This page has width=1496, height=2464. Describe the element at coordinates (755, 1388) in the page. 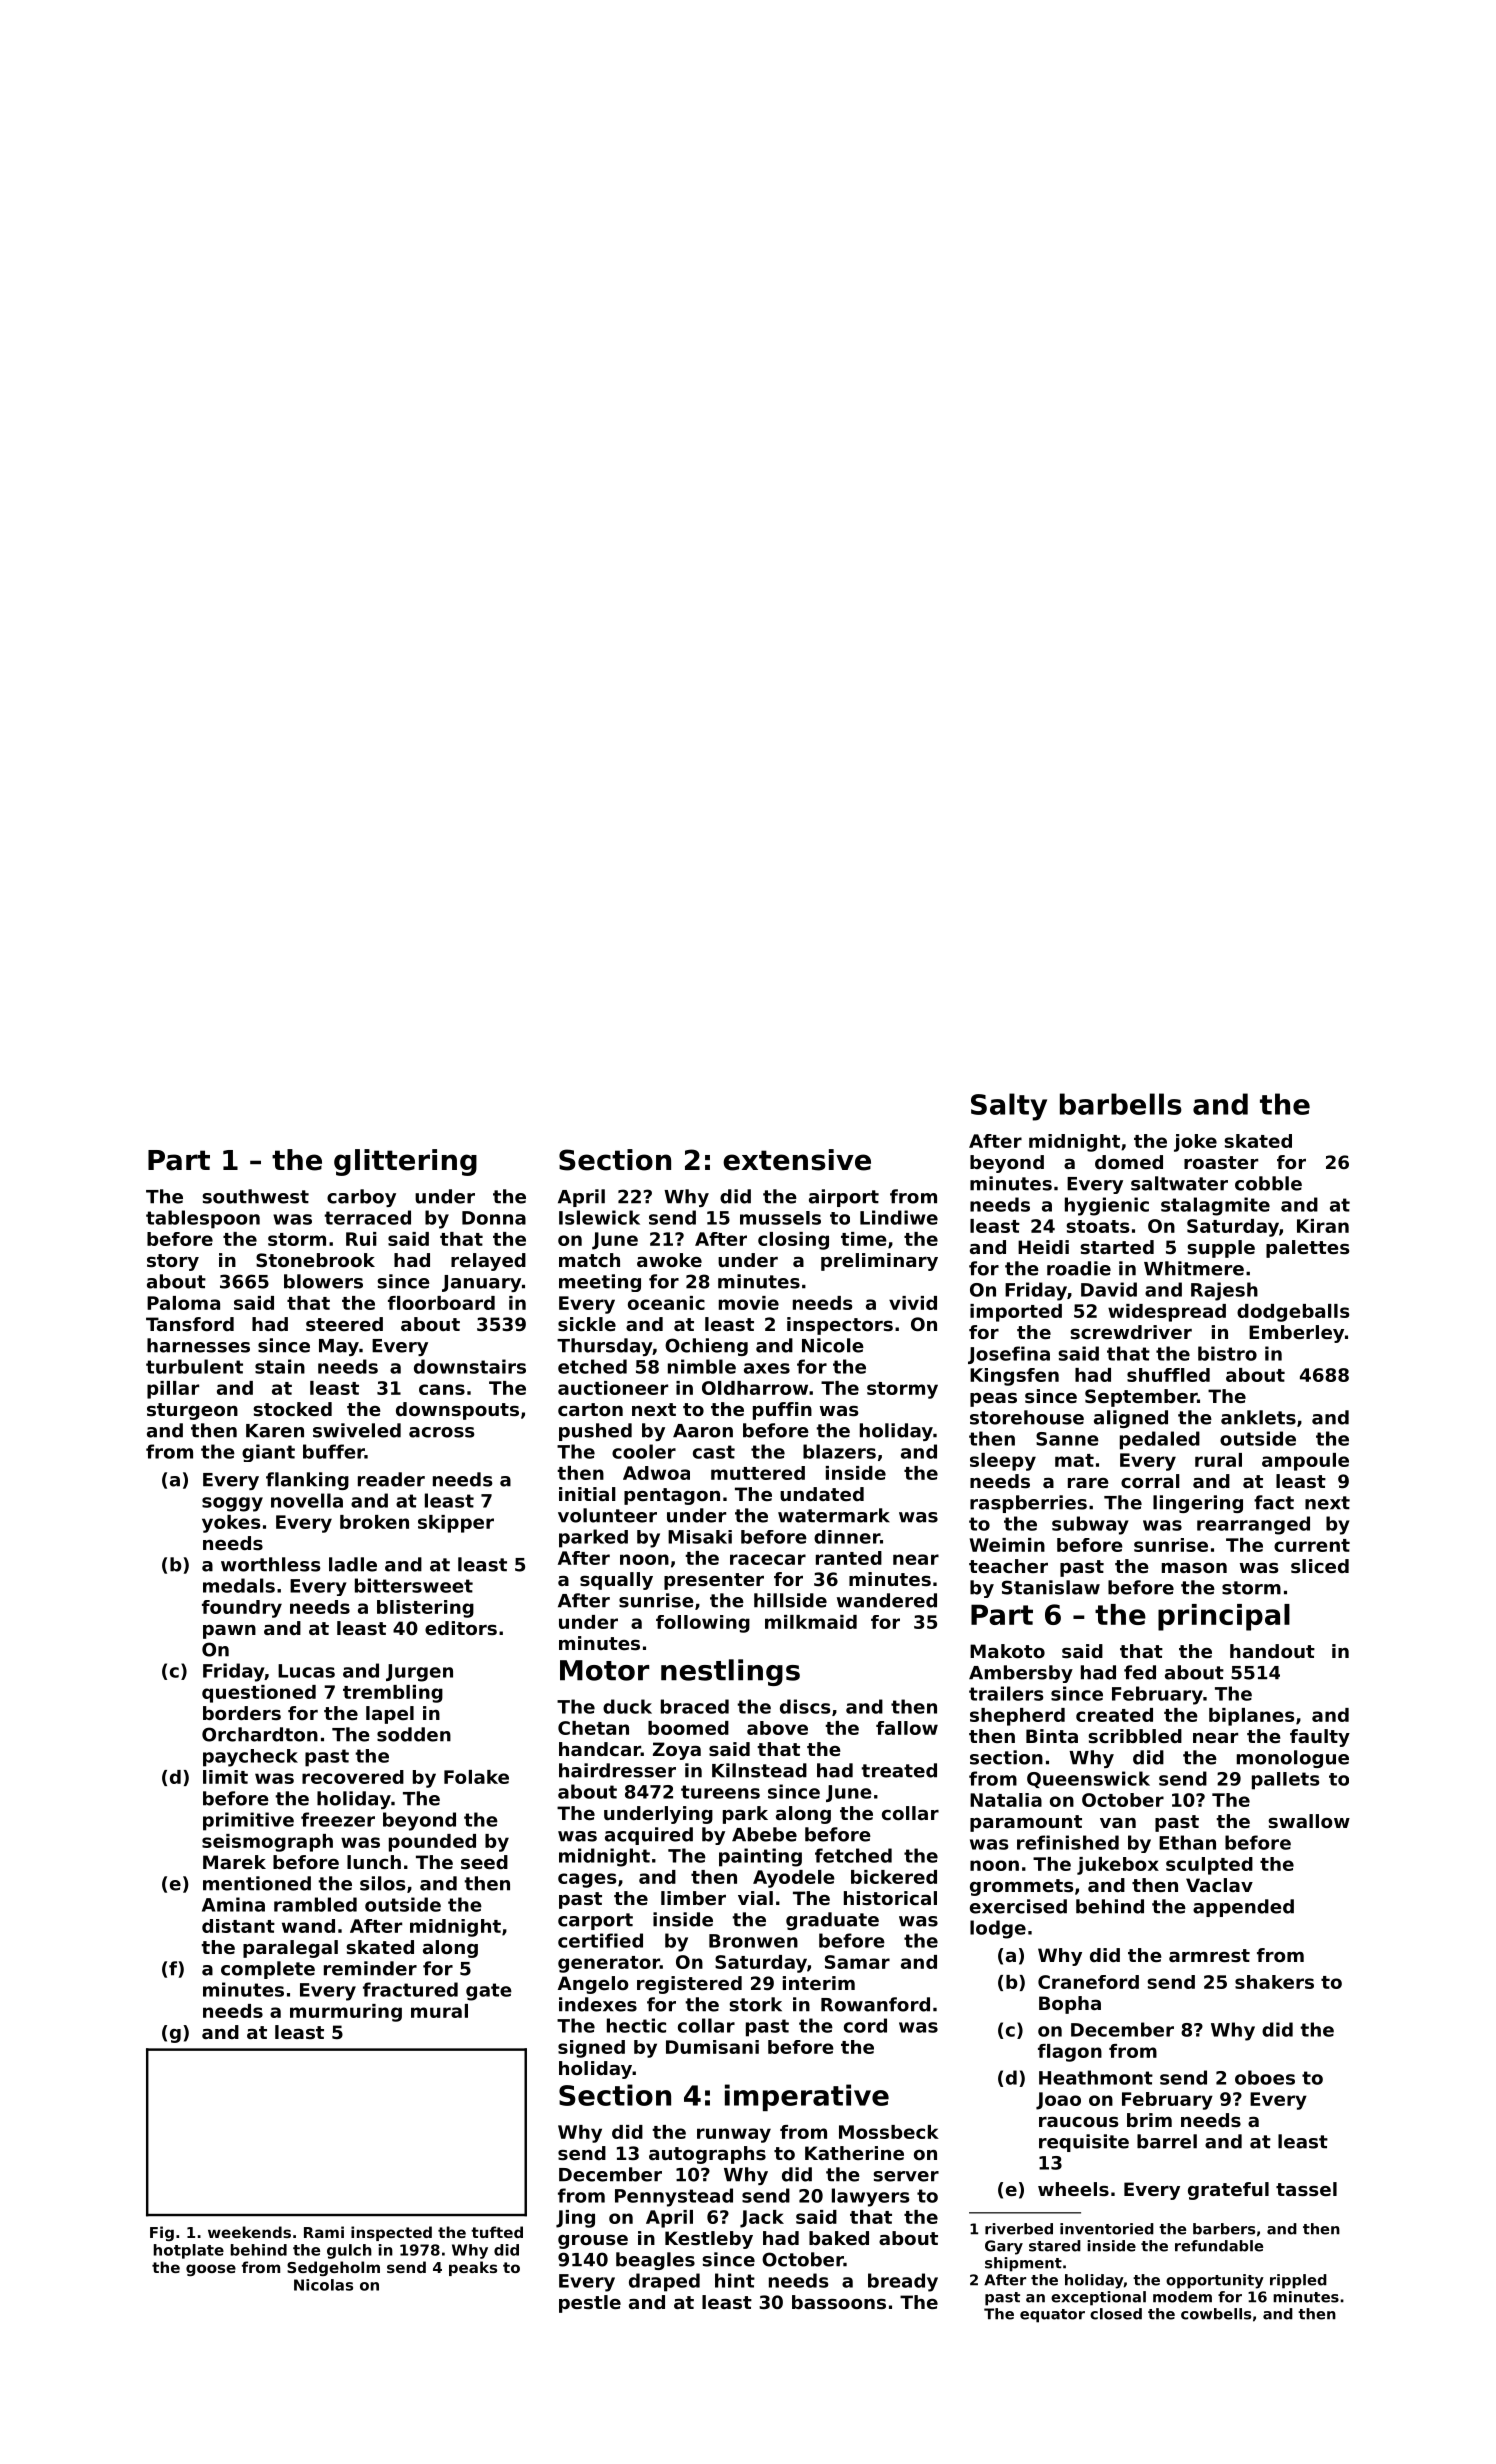

I see `Oldharrow` at that location.
